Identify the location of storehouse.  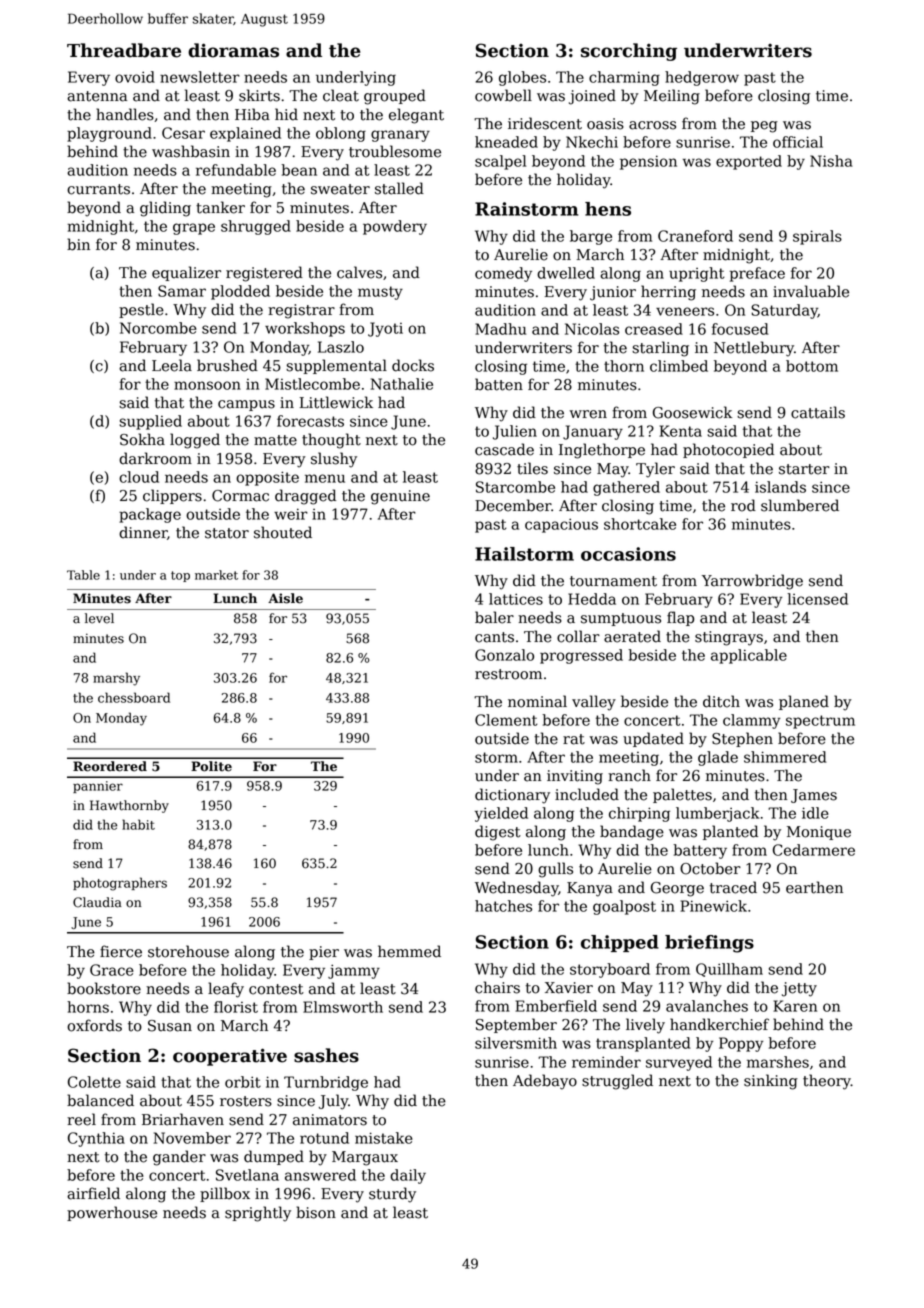
(188, 951).
